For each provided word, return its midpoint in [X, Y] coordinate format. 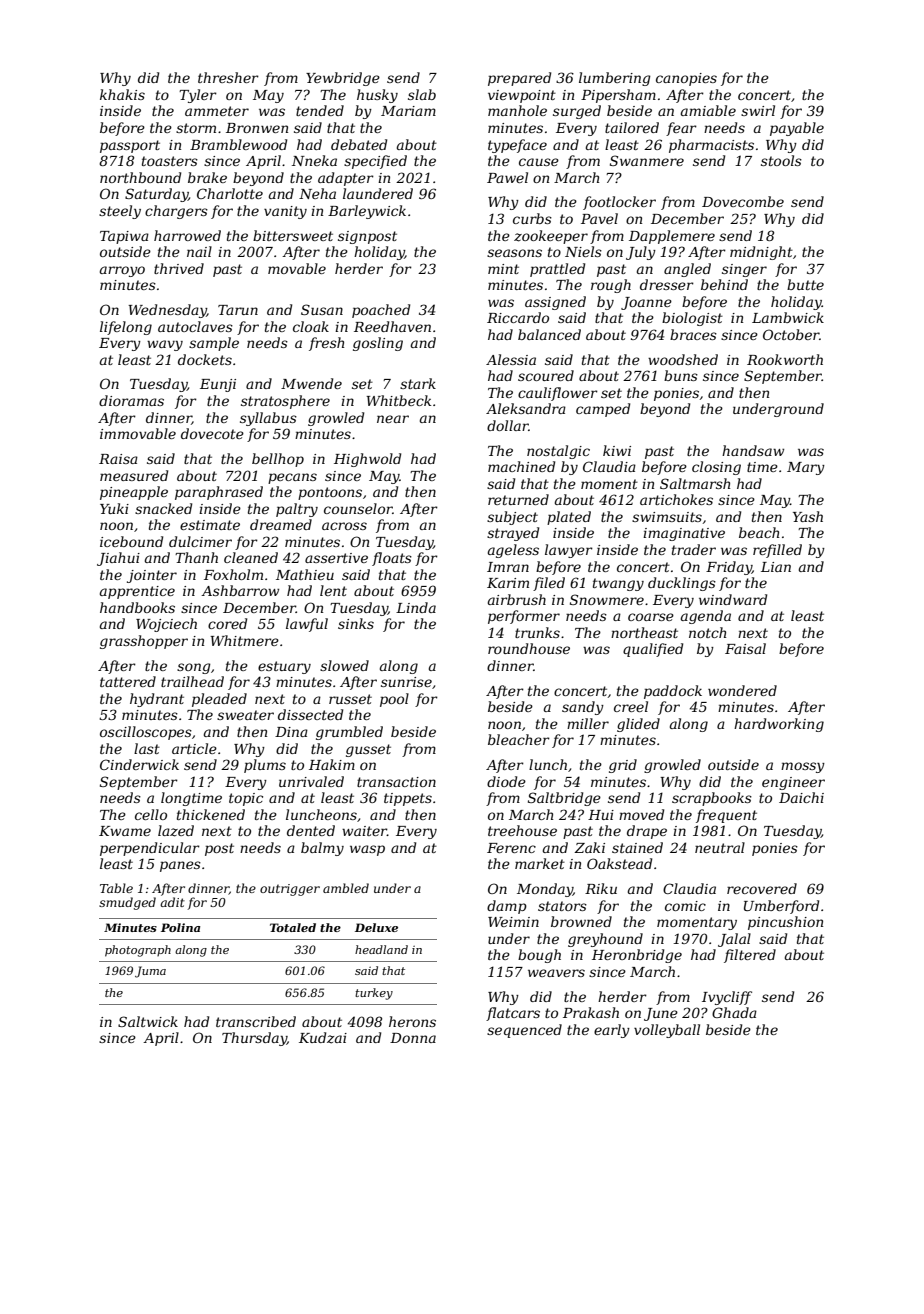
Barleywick [367, 212]
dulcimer [200, 541]
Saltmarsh [695, 483]
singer [744, 270]
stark [418, 383]
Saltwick [148, 1021]
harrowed [187, 235]
